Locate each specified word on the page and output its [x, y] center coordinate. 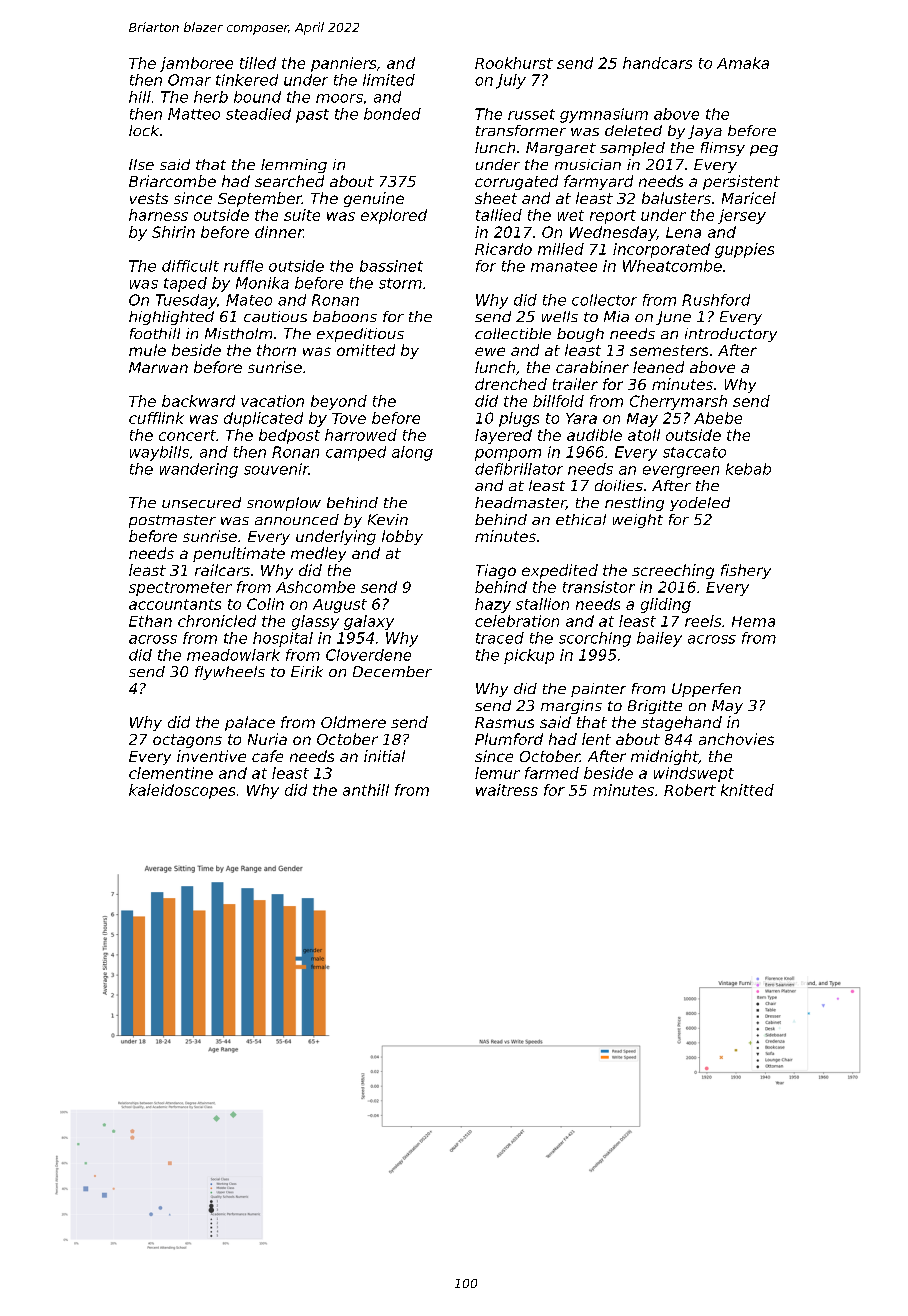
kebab [748, 469]
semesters [669, 350]
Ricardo [503, 249]
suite [302, 215]
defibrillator [519, 469]
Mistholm [238, 333]
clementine [171, 773]
